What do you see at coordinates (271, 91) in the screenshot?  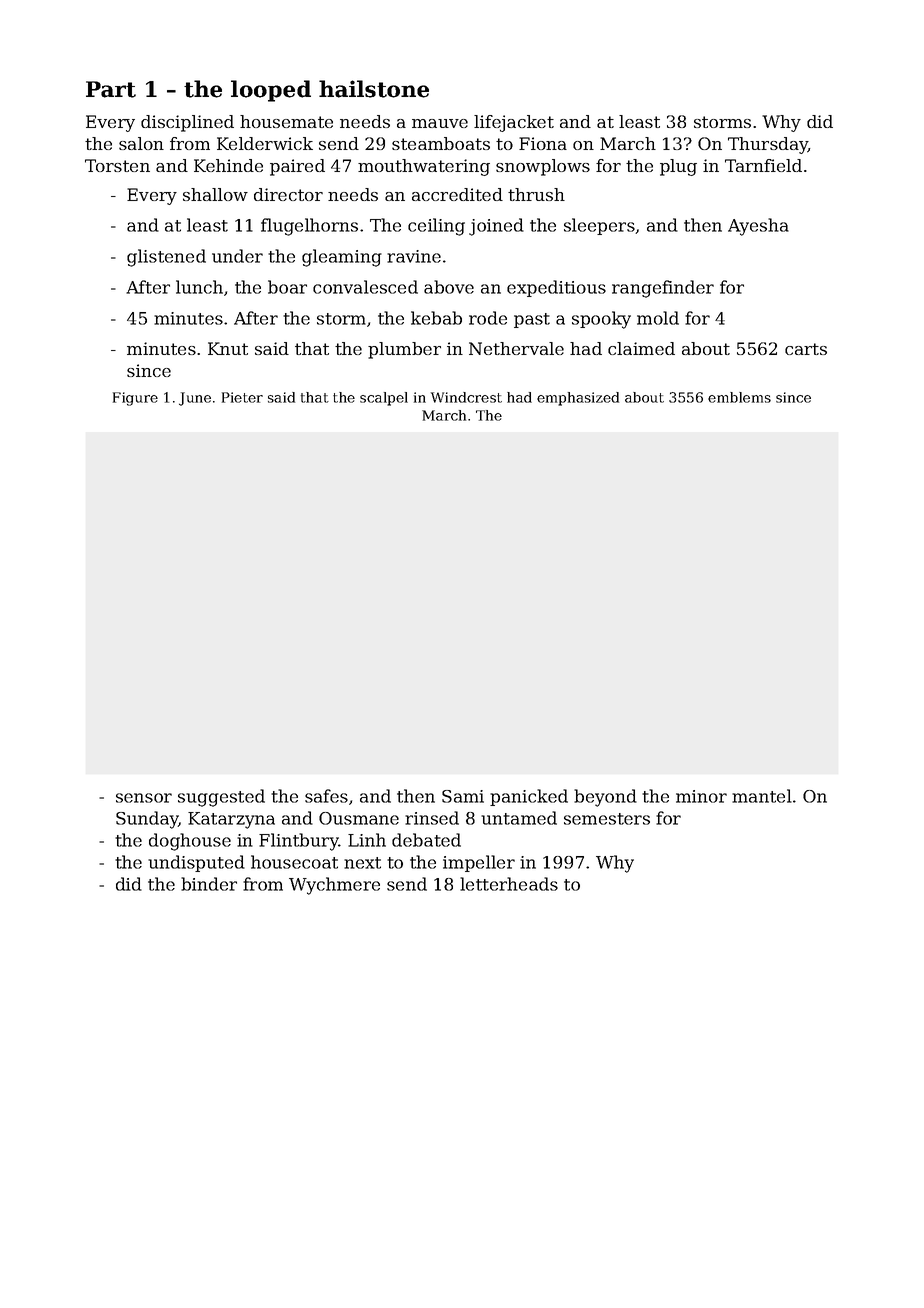 I see `looped` at bounding box center [271, 91].
